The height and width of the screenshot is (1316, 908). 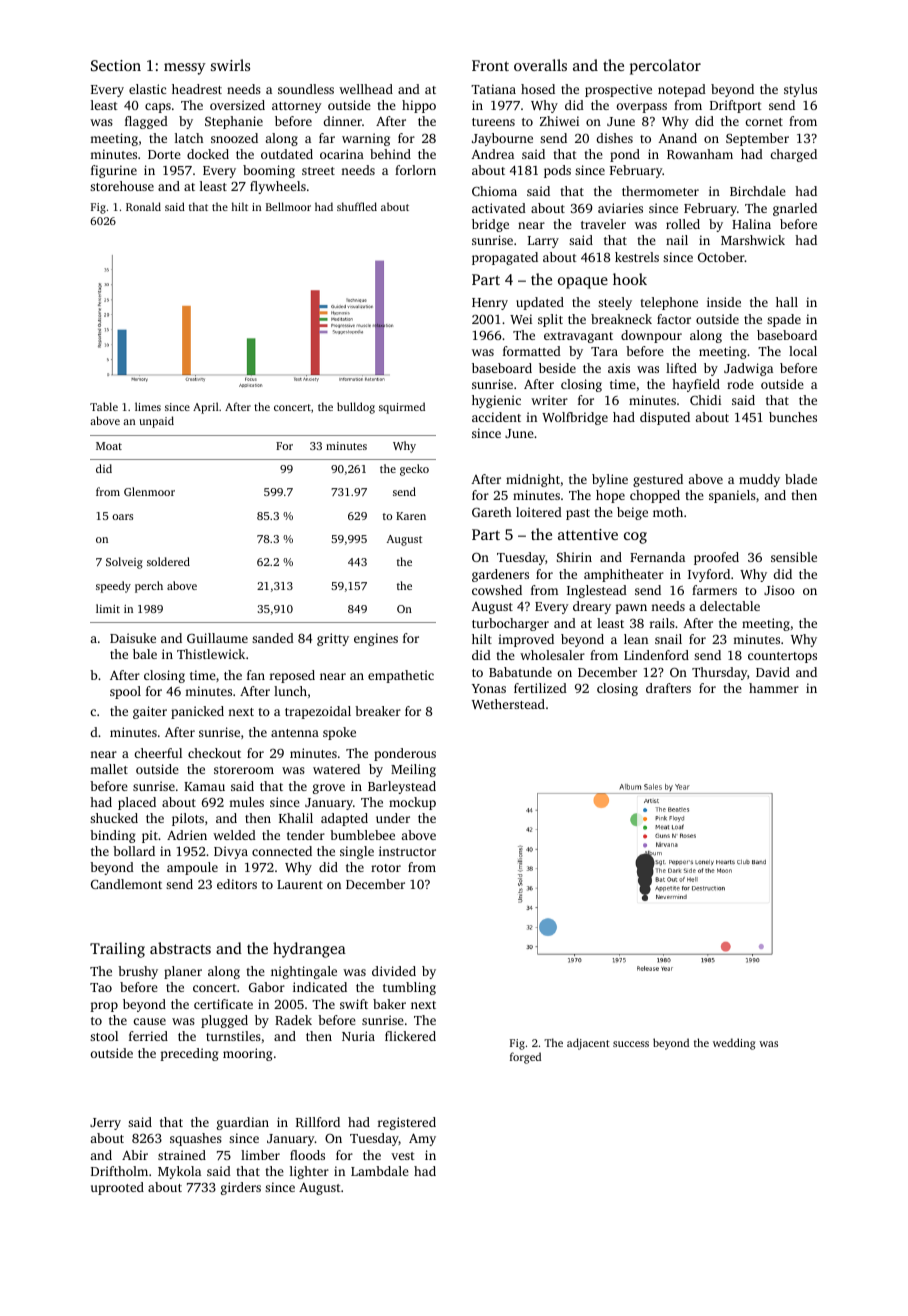 What do you see at coordinates (402, 408) in the screenshot?
I see `squirmed` at bounding box center [402, 408].
